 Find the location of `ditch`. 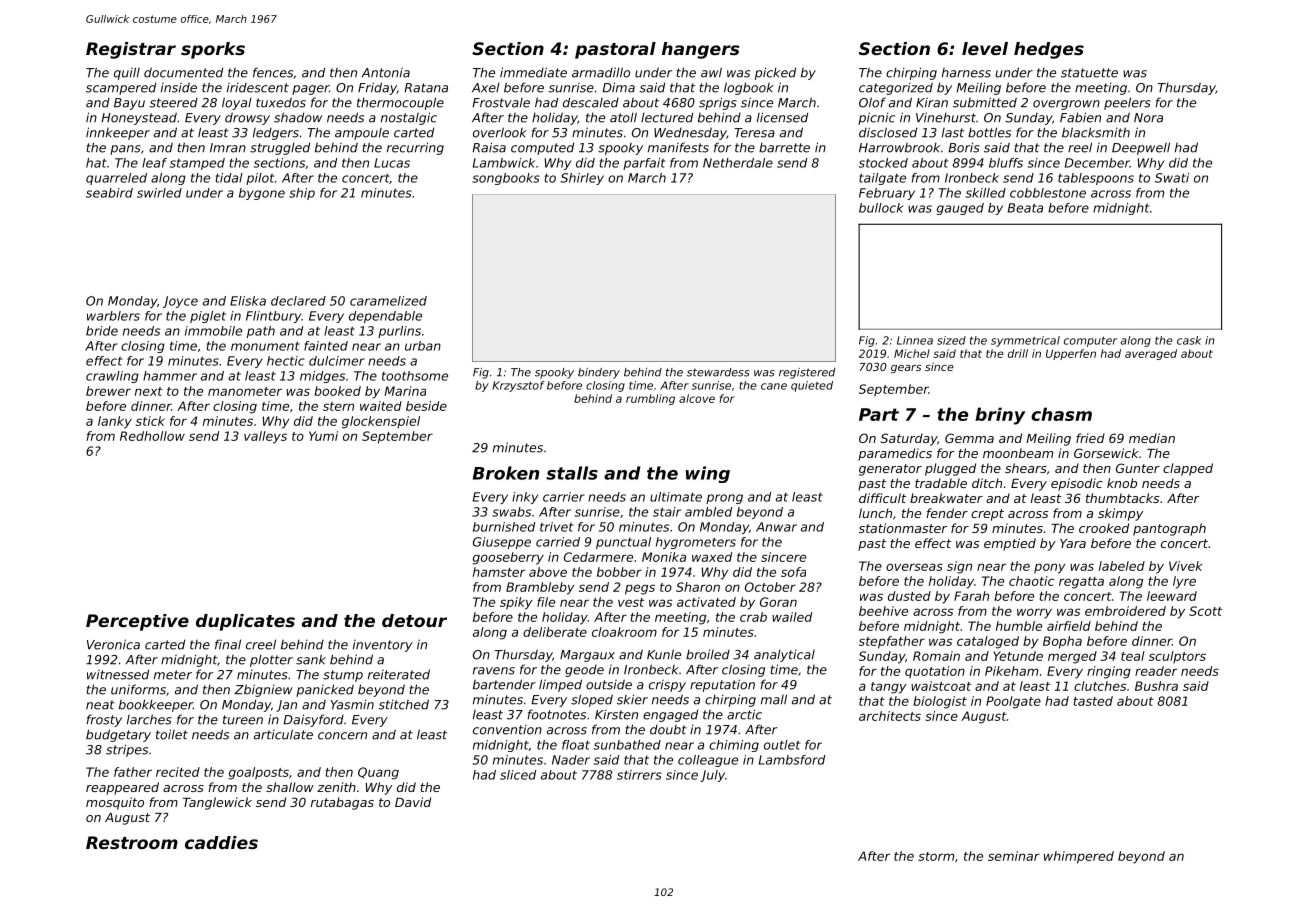

ditch is located at coordinates (987, 483).
